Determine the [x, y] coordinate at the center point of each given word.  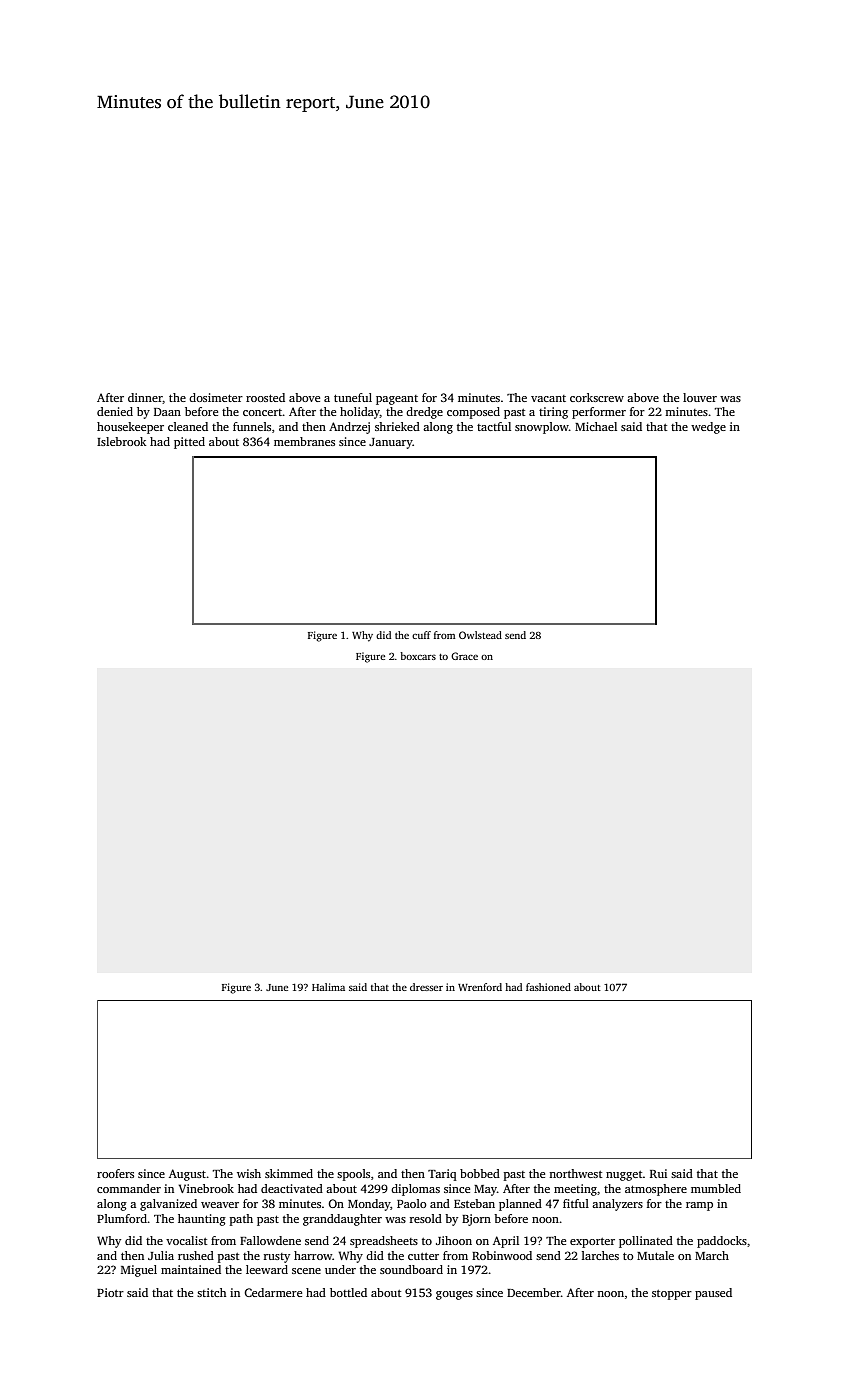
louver [700, 397]
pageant [397, 400]
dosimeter [216, 397]
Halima [328, 987]
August [187, 1175]
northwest [575, 1173]
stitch [211, 1292]
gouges [454, 1295]
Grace [464, 656]
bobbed [480, 1173]
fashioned [548, 987]
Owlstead [480, 635]
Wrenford [480, 987]
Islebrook [121, 441]
